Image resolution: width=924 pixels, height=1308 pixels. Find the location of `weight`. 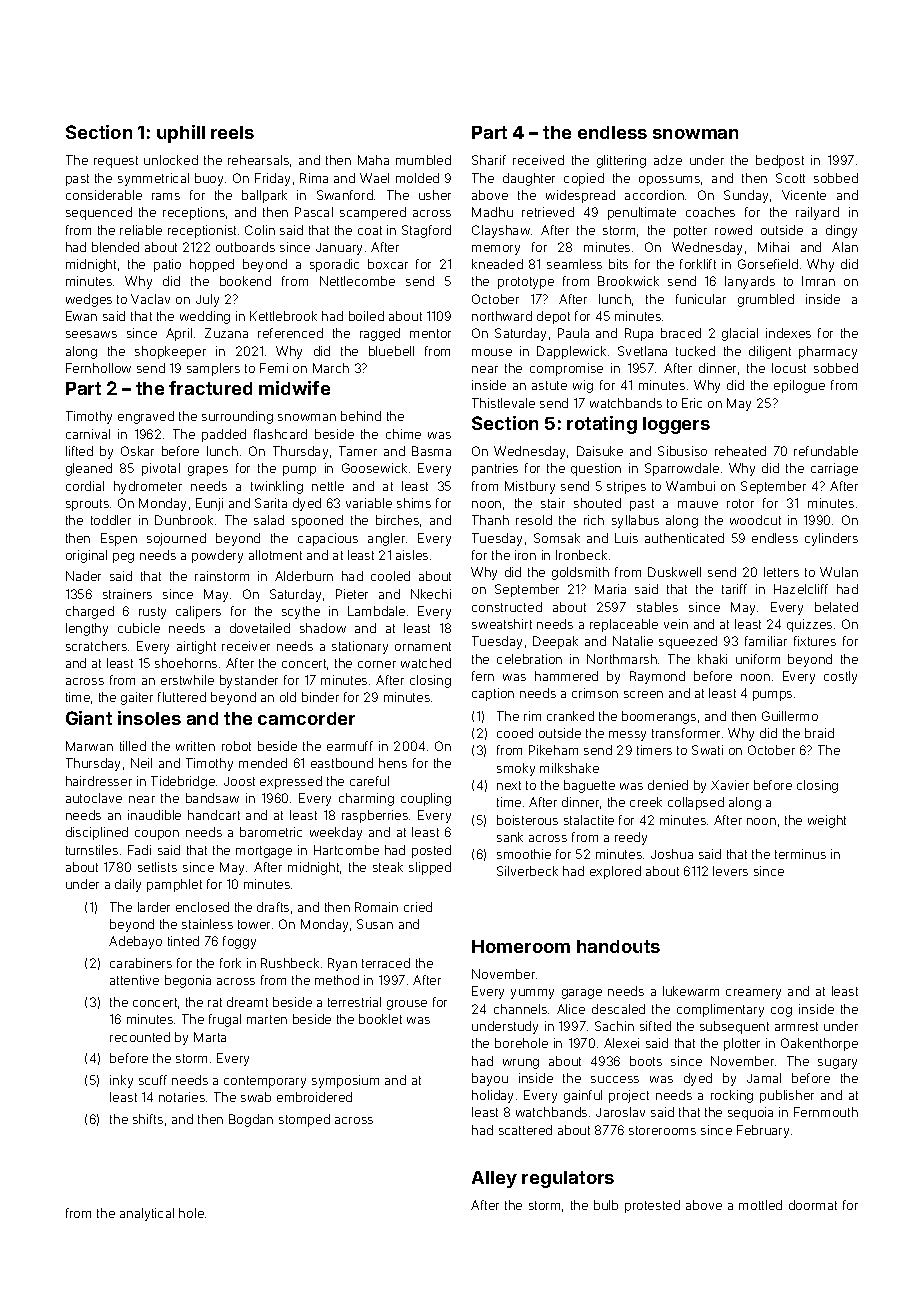

weight is located at coordinates (827, 821).
